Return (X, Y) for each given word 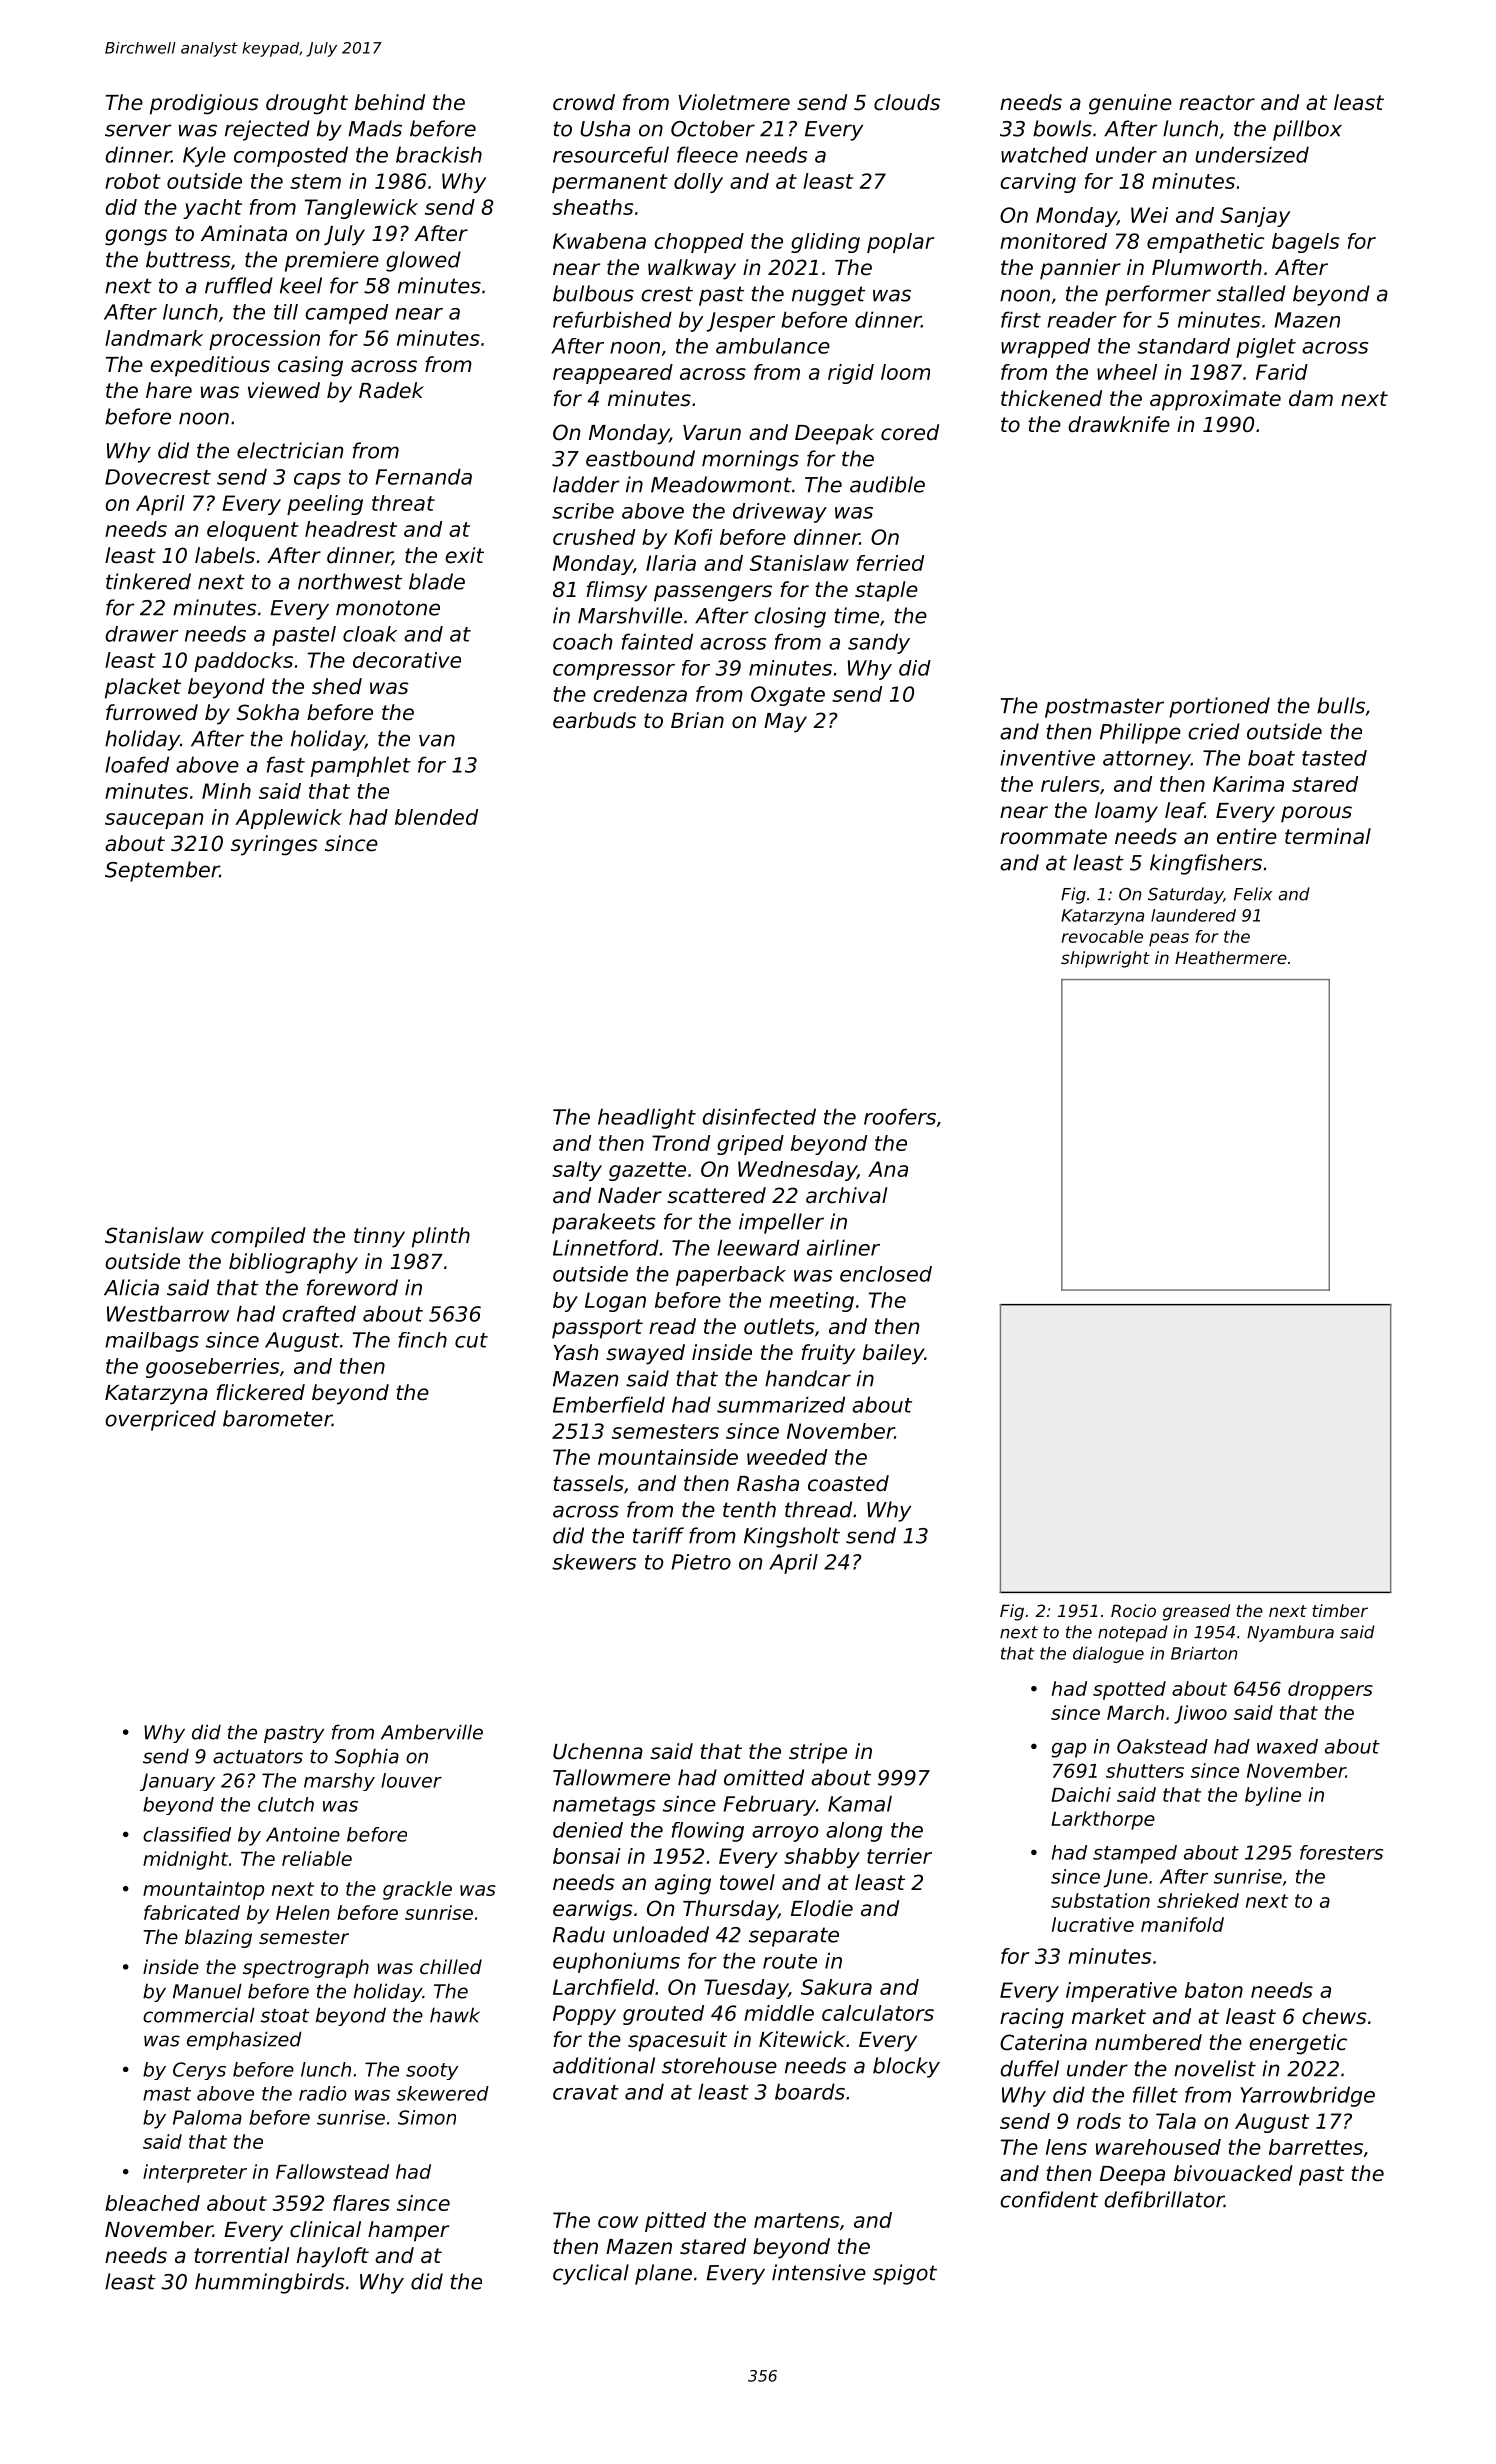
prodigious (204, 104)
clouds (907, 102)
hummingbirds (270, 2283)
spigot (905, 2274)
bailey (893, 1354)
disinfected (759, 1116)
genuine (1130, 104)
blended (436, 817)
